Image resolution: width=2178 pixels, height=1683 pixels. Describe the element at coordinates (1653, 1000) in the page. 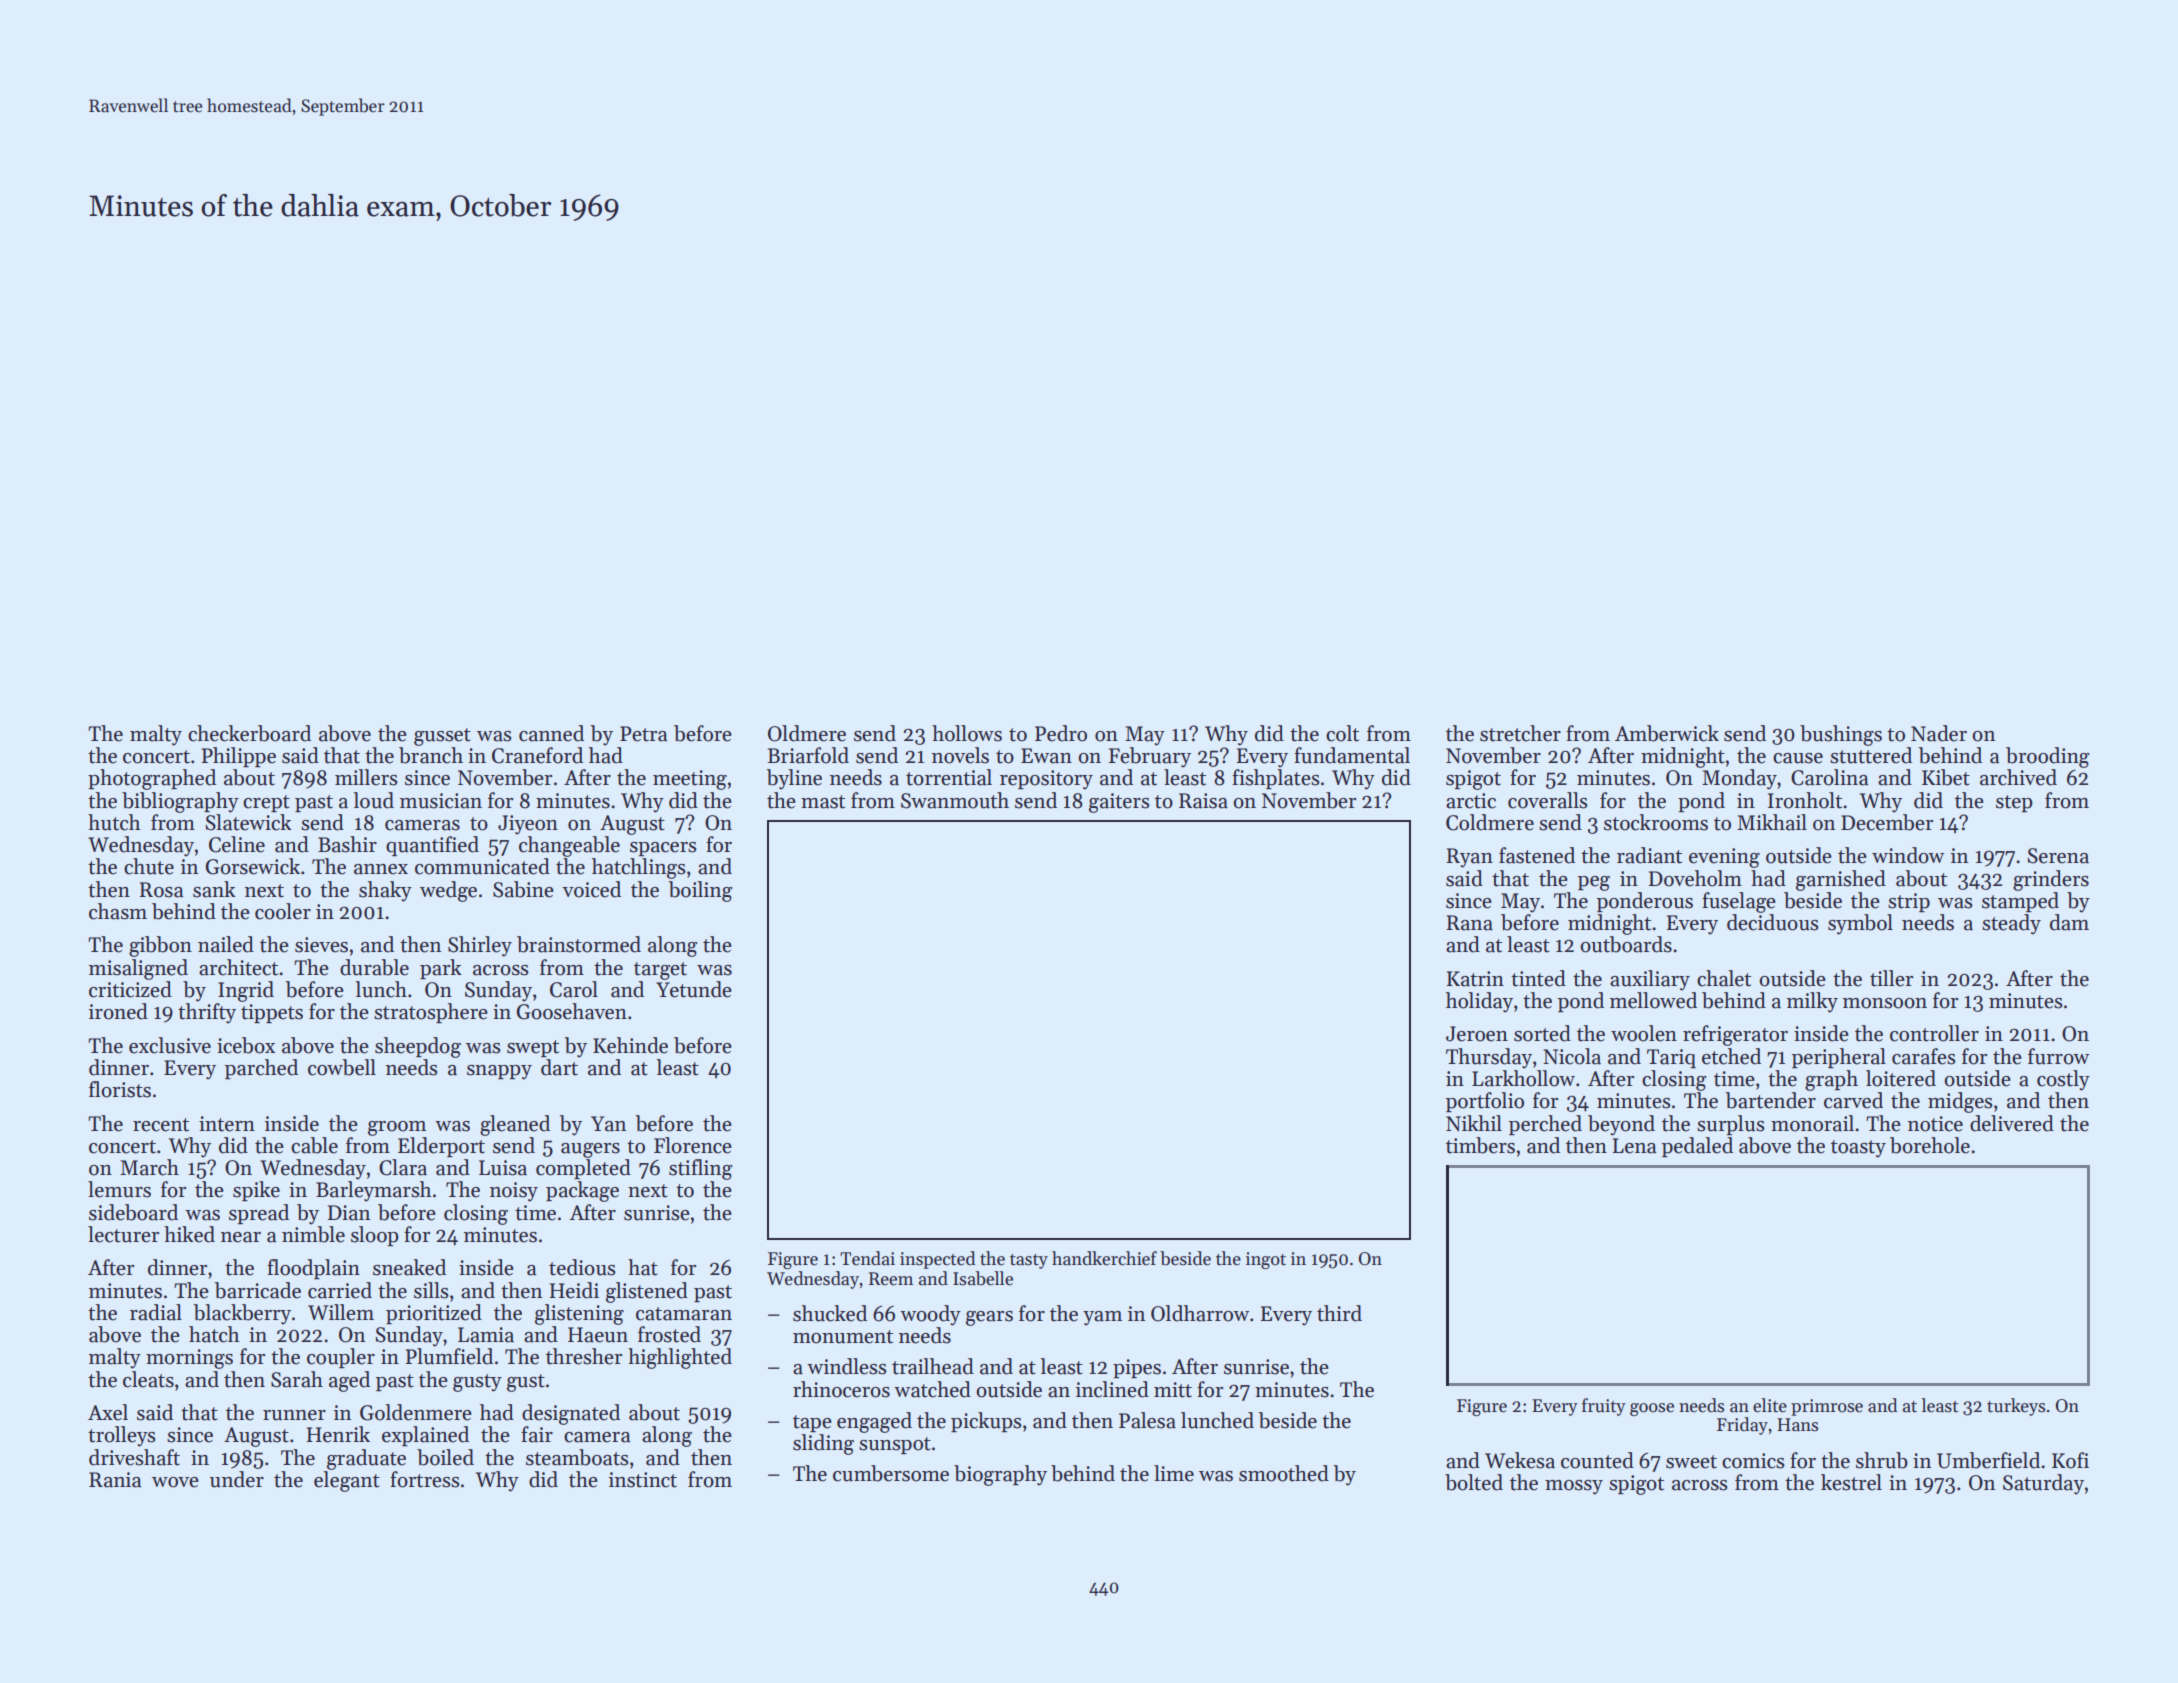

I see `mellowed` at that location.
